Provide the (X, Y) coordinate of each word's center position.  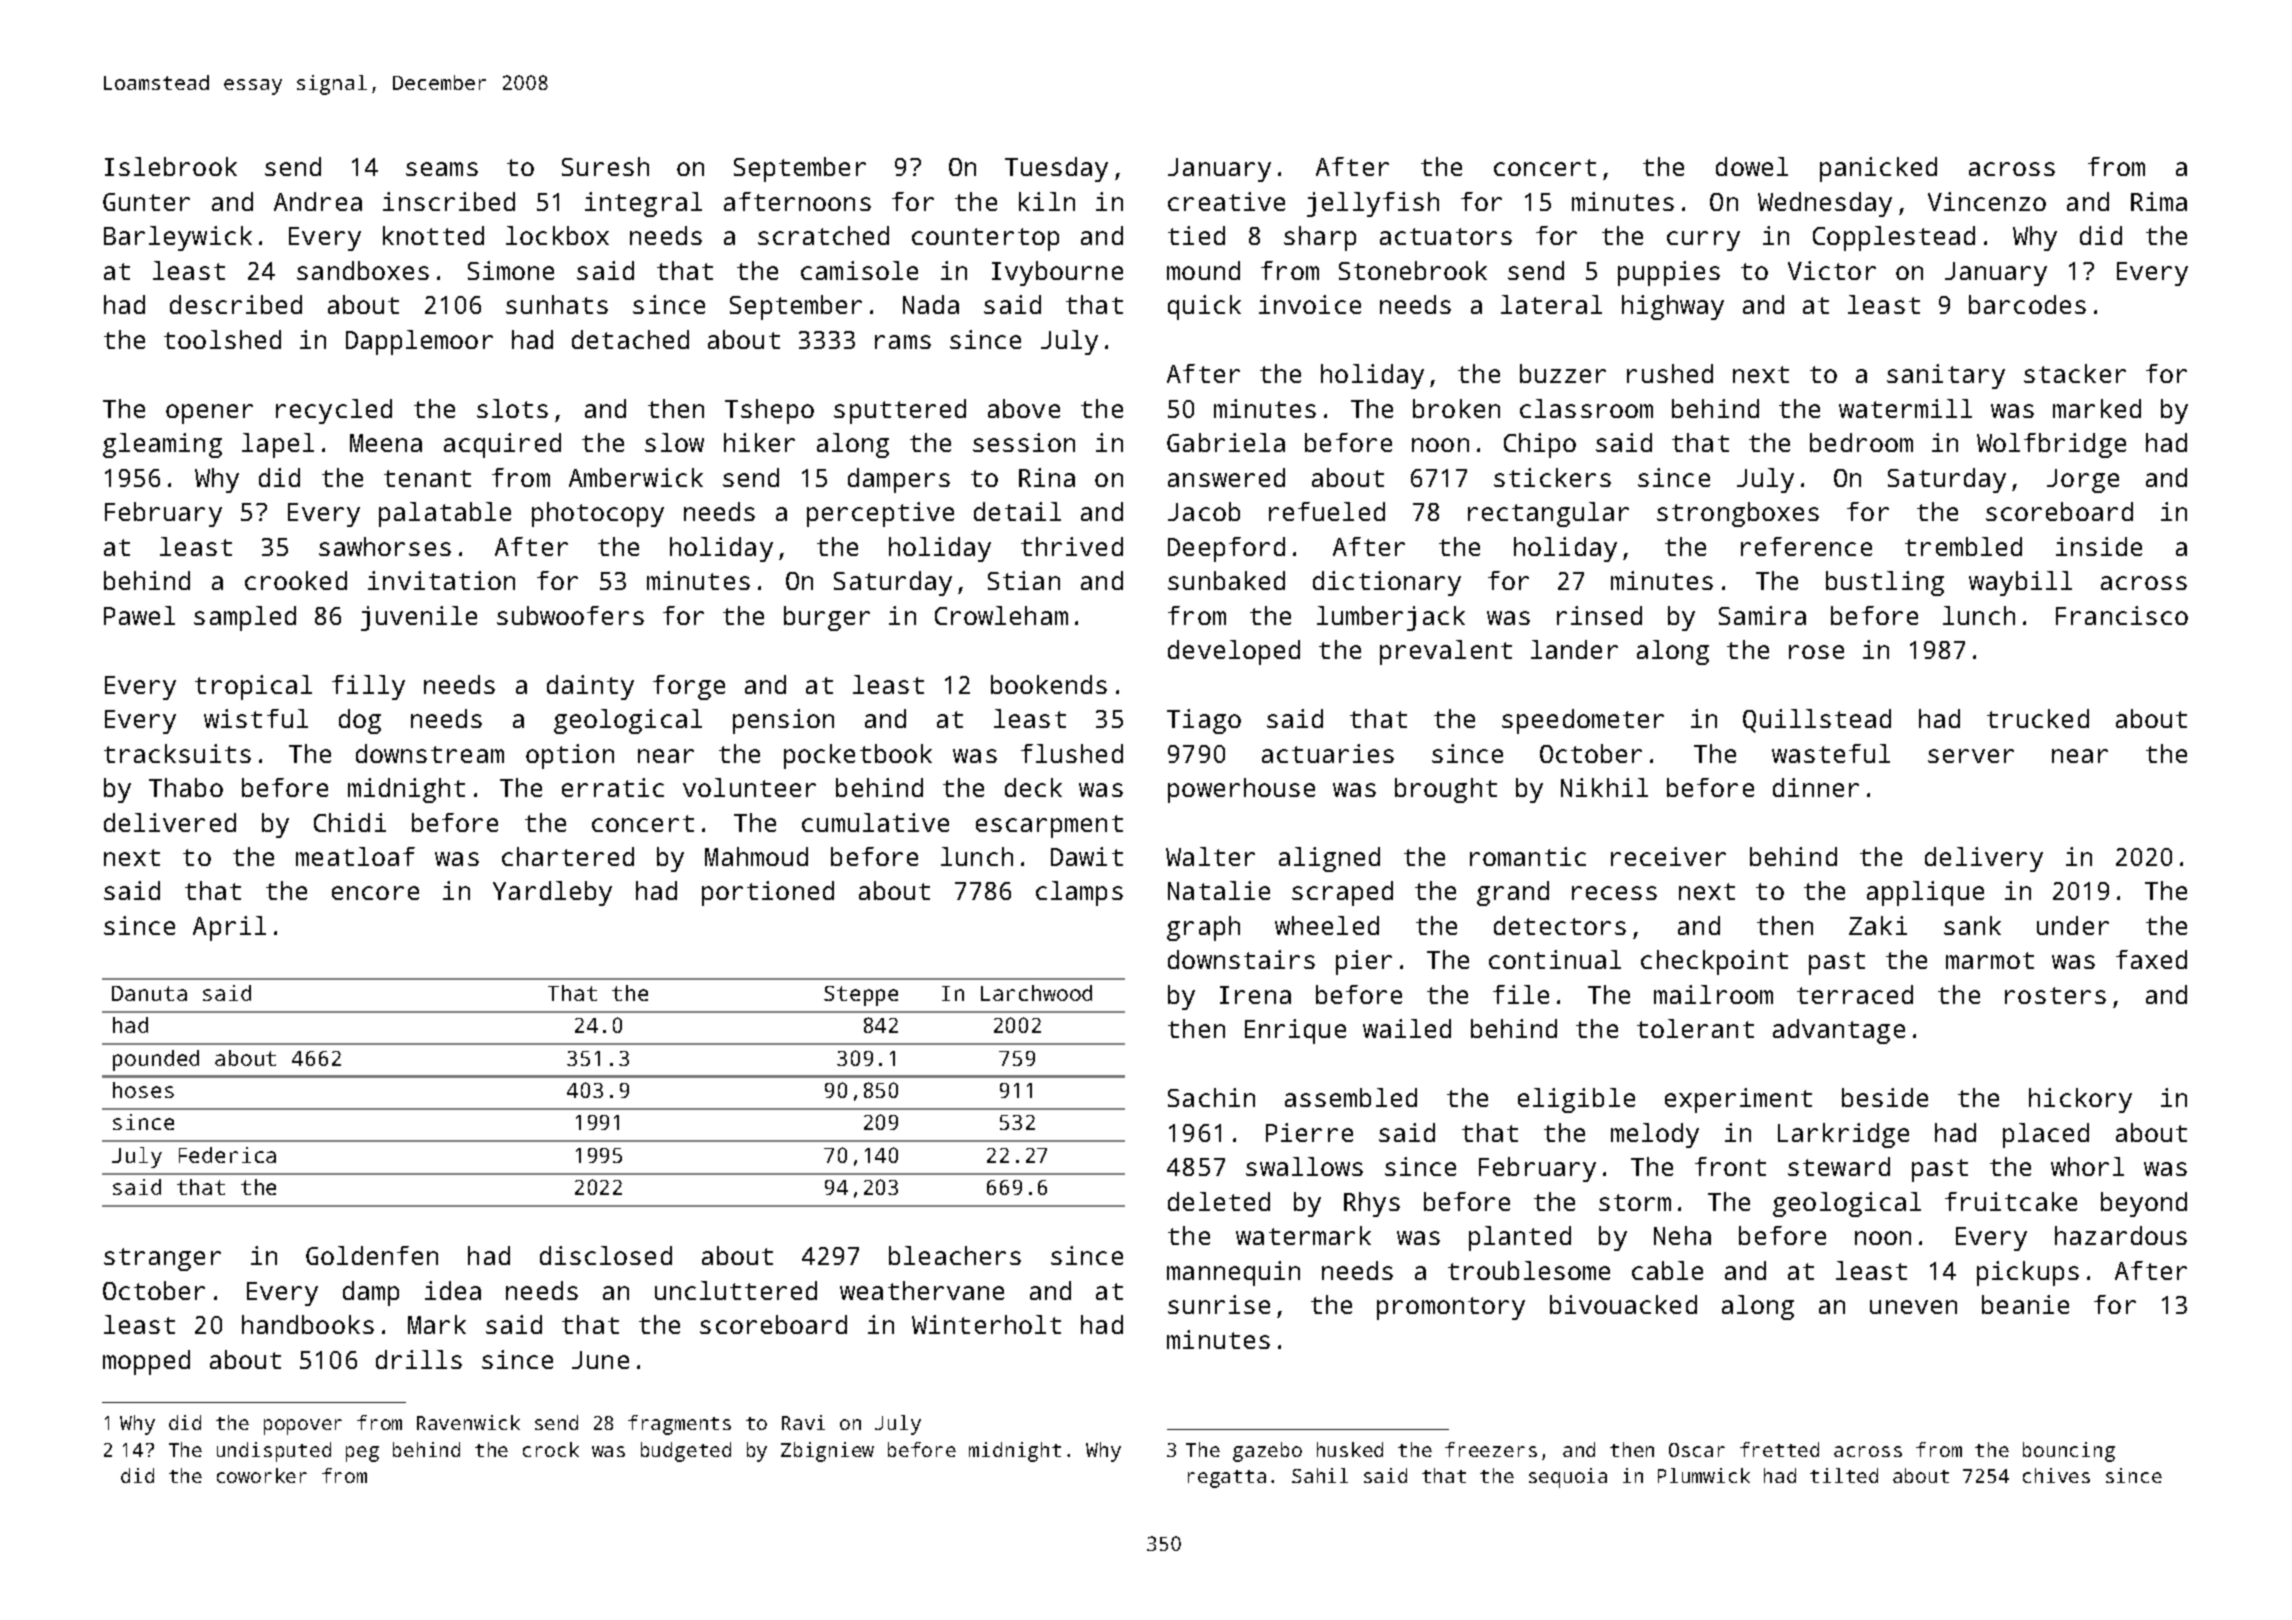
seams (442, 169)
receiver (1668, 856)
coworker (262, 1475)
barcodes (2027, 304)
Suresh (605, 166)
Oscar (1697, 1450)
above (1024, 408)
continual (1555, 959)
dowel (1752, 166)
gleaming (162, 445)
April (229, 928)
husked (1350, 1449)
